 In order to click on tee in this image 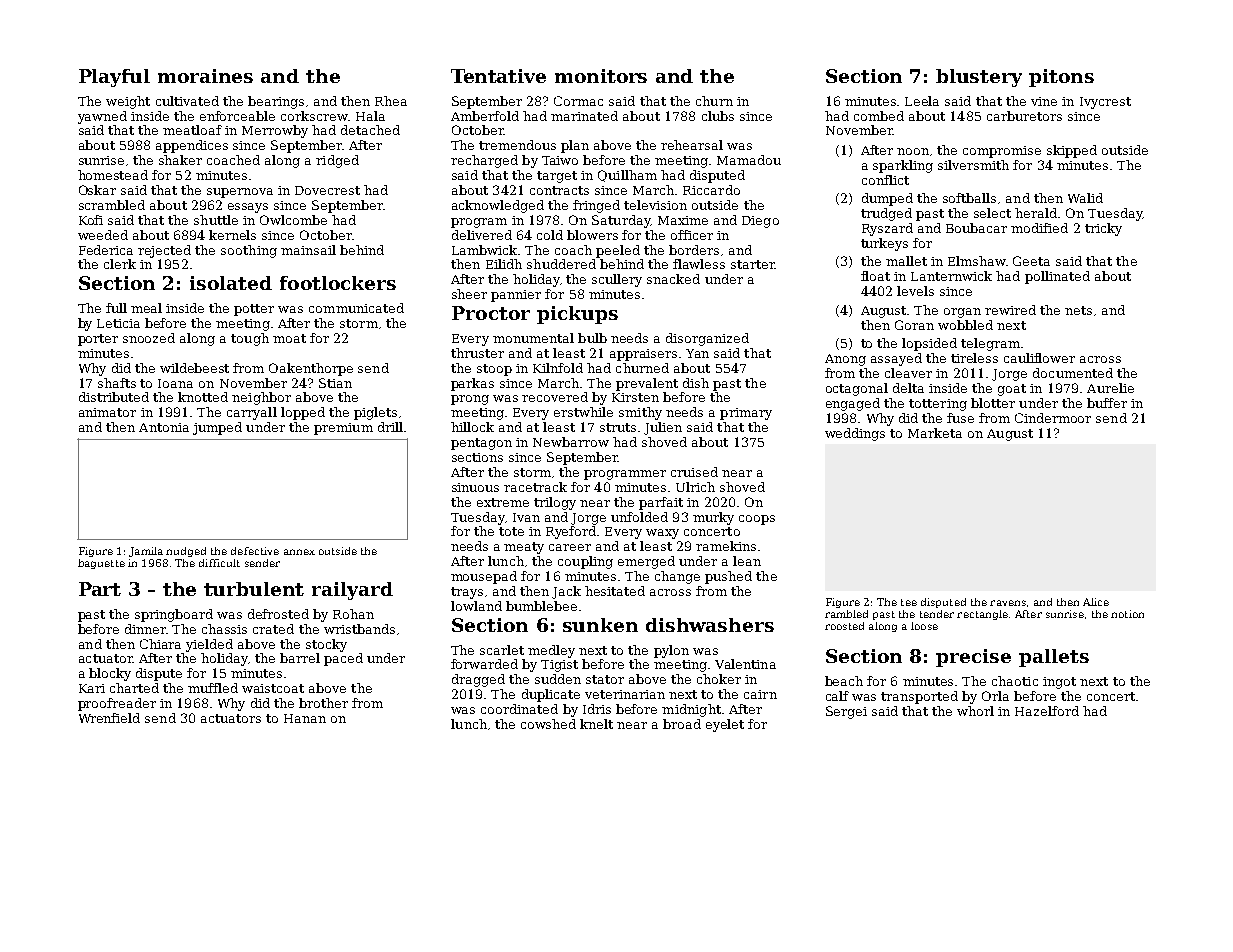, I will do `click(909, 602)`.
